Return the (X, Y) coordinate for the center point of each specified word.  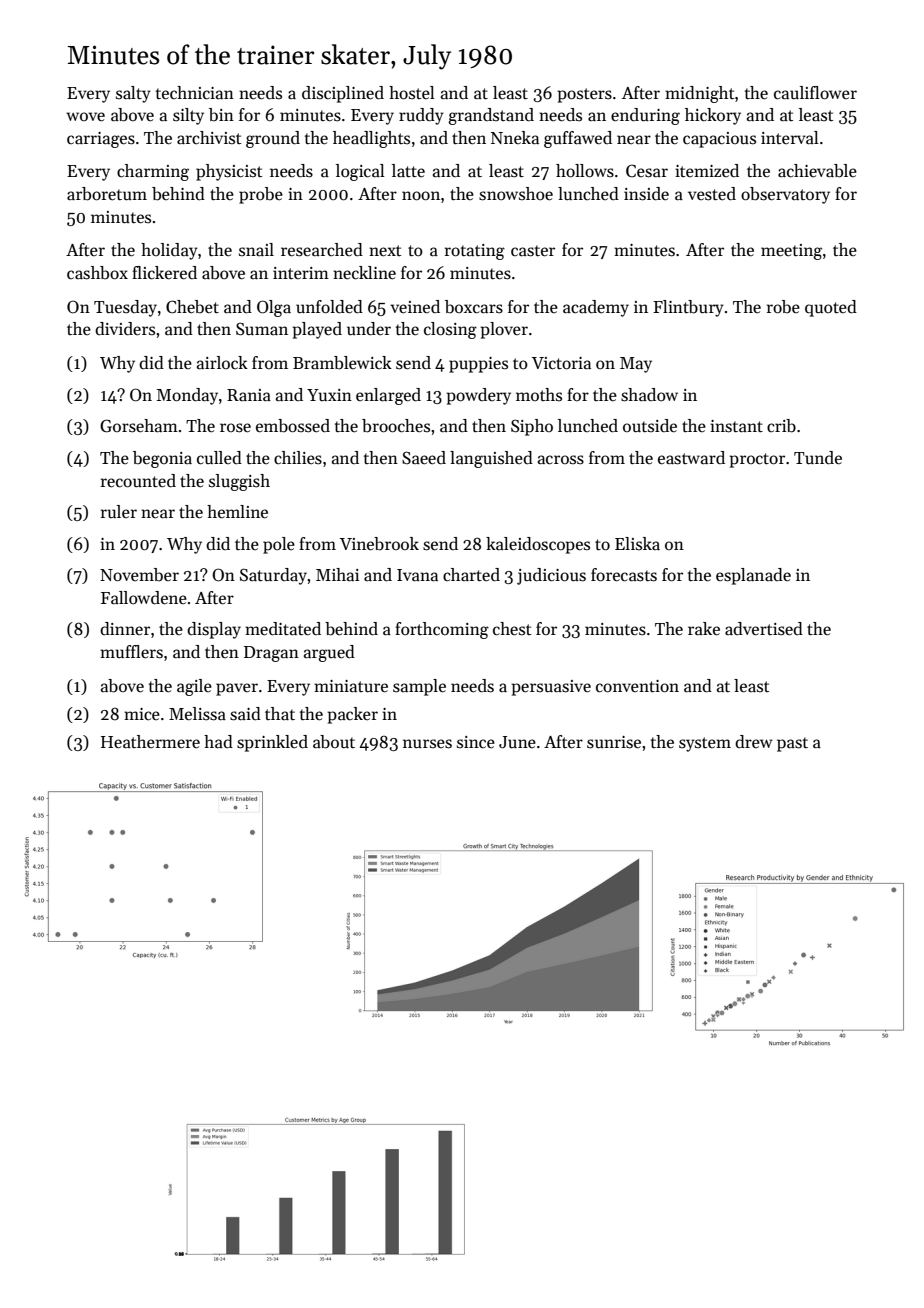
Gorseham (139, 426)
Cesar (647, 171)
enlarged (388, 396)
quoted (831, 308)
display (214, 630)
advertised (764, 629)
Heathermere (150, 742)
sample (419, 687)
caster (533, 251)
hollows (585, 171)
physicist (229, 172)
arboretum (107, 194)
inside (646, 194)
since (476, 742)
